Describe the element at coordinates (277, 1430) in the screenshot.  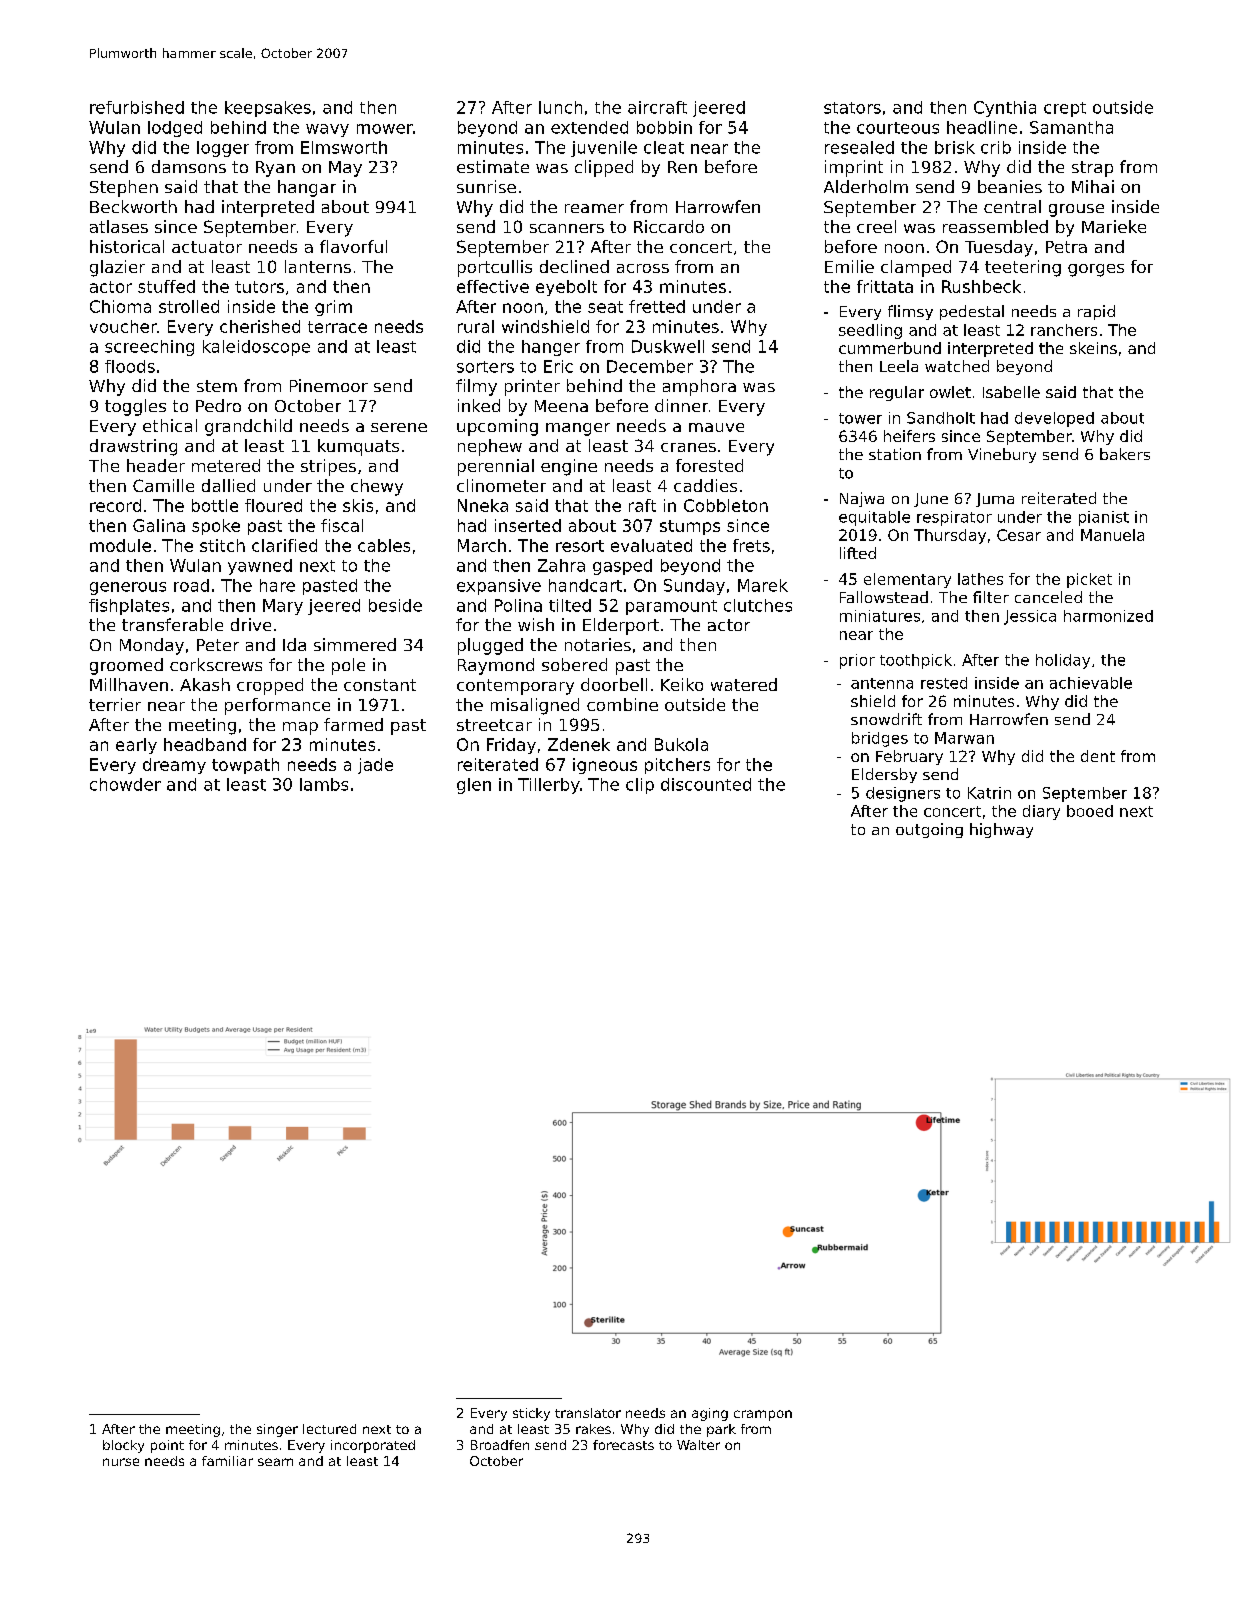
I see `singer` at that location.
